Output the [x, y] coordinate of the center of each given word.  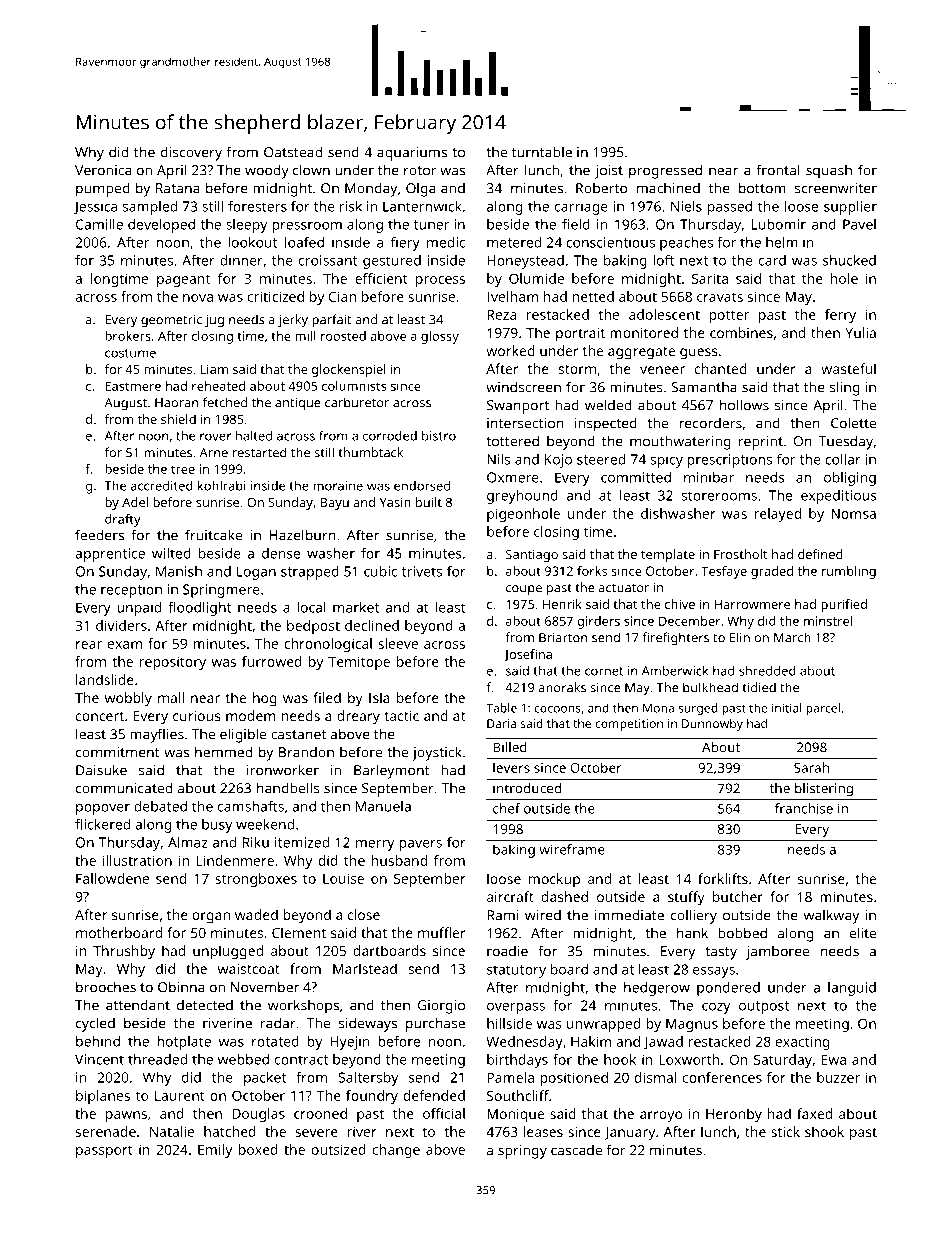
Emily [215, 1151]
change [396, 1151]
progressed [665, 171]
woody [267, 171]
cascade [576, 1150]
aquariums [412, 154]
